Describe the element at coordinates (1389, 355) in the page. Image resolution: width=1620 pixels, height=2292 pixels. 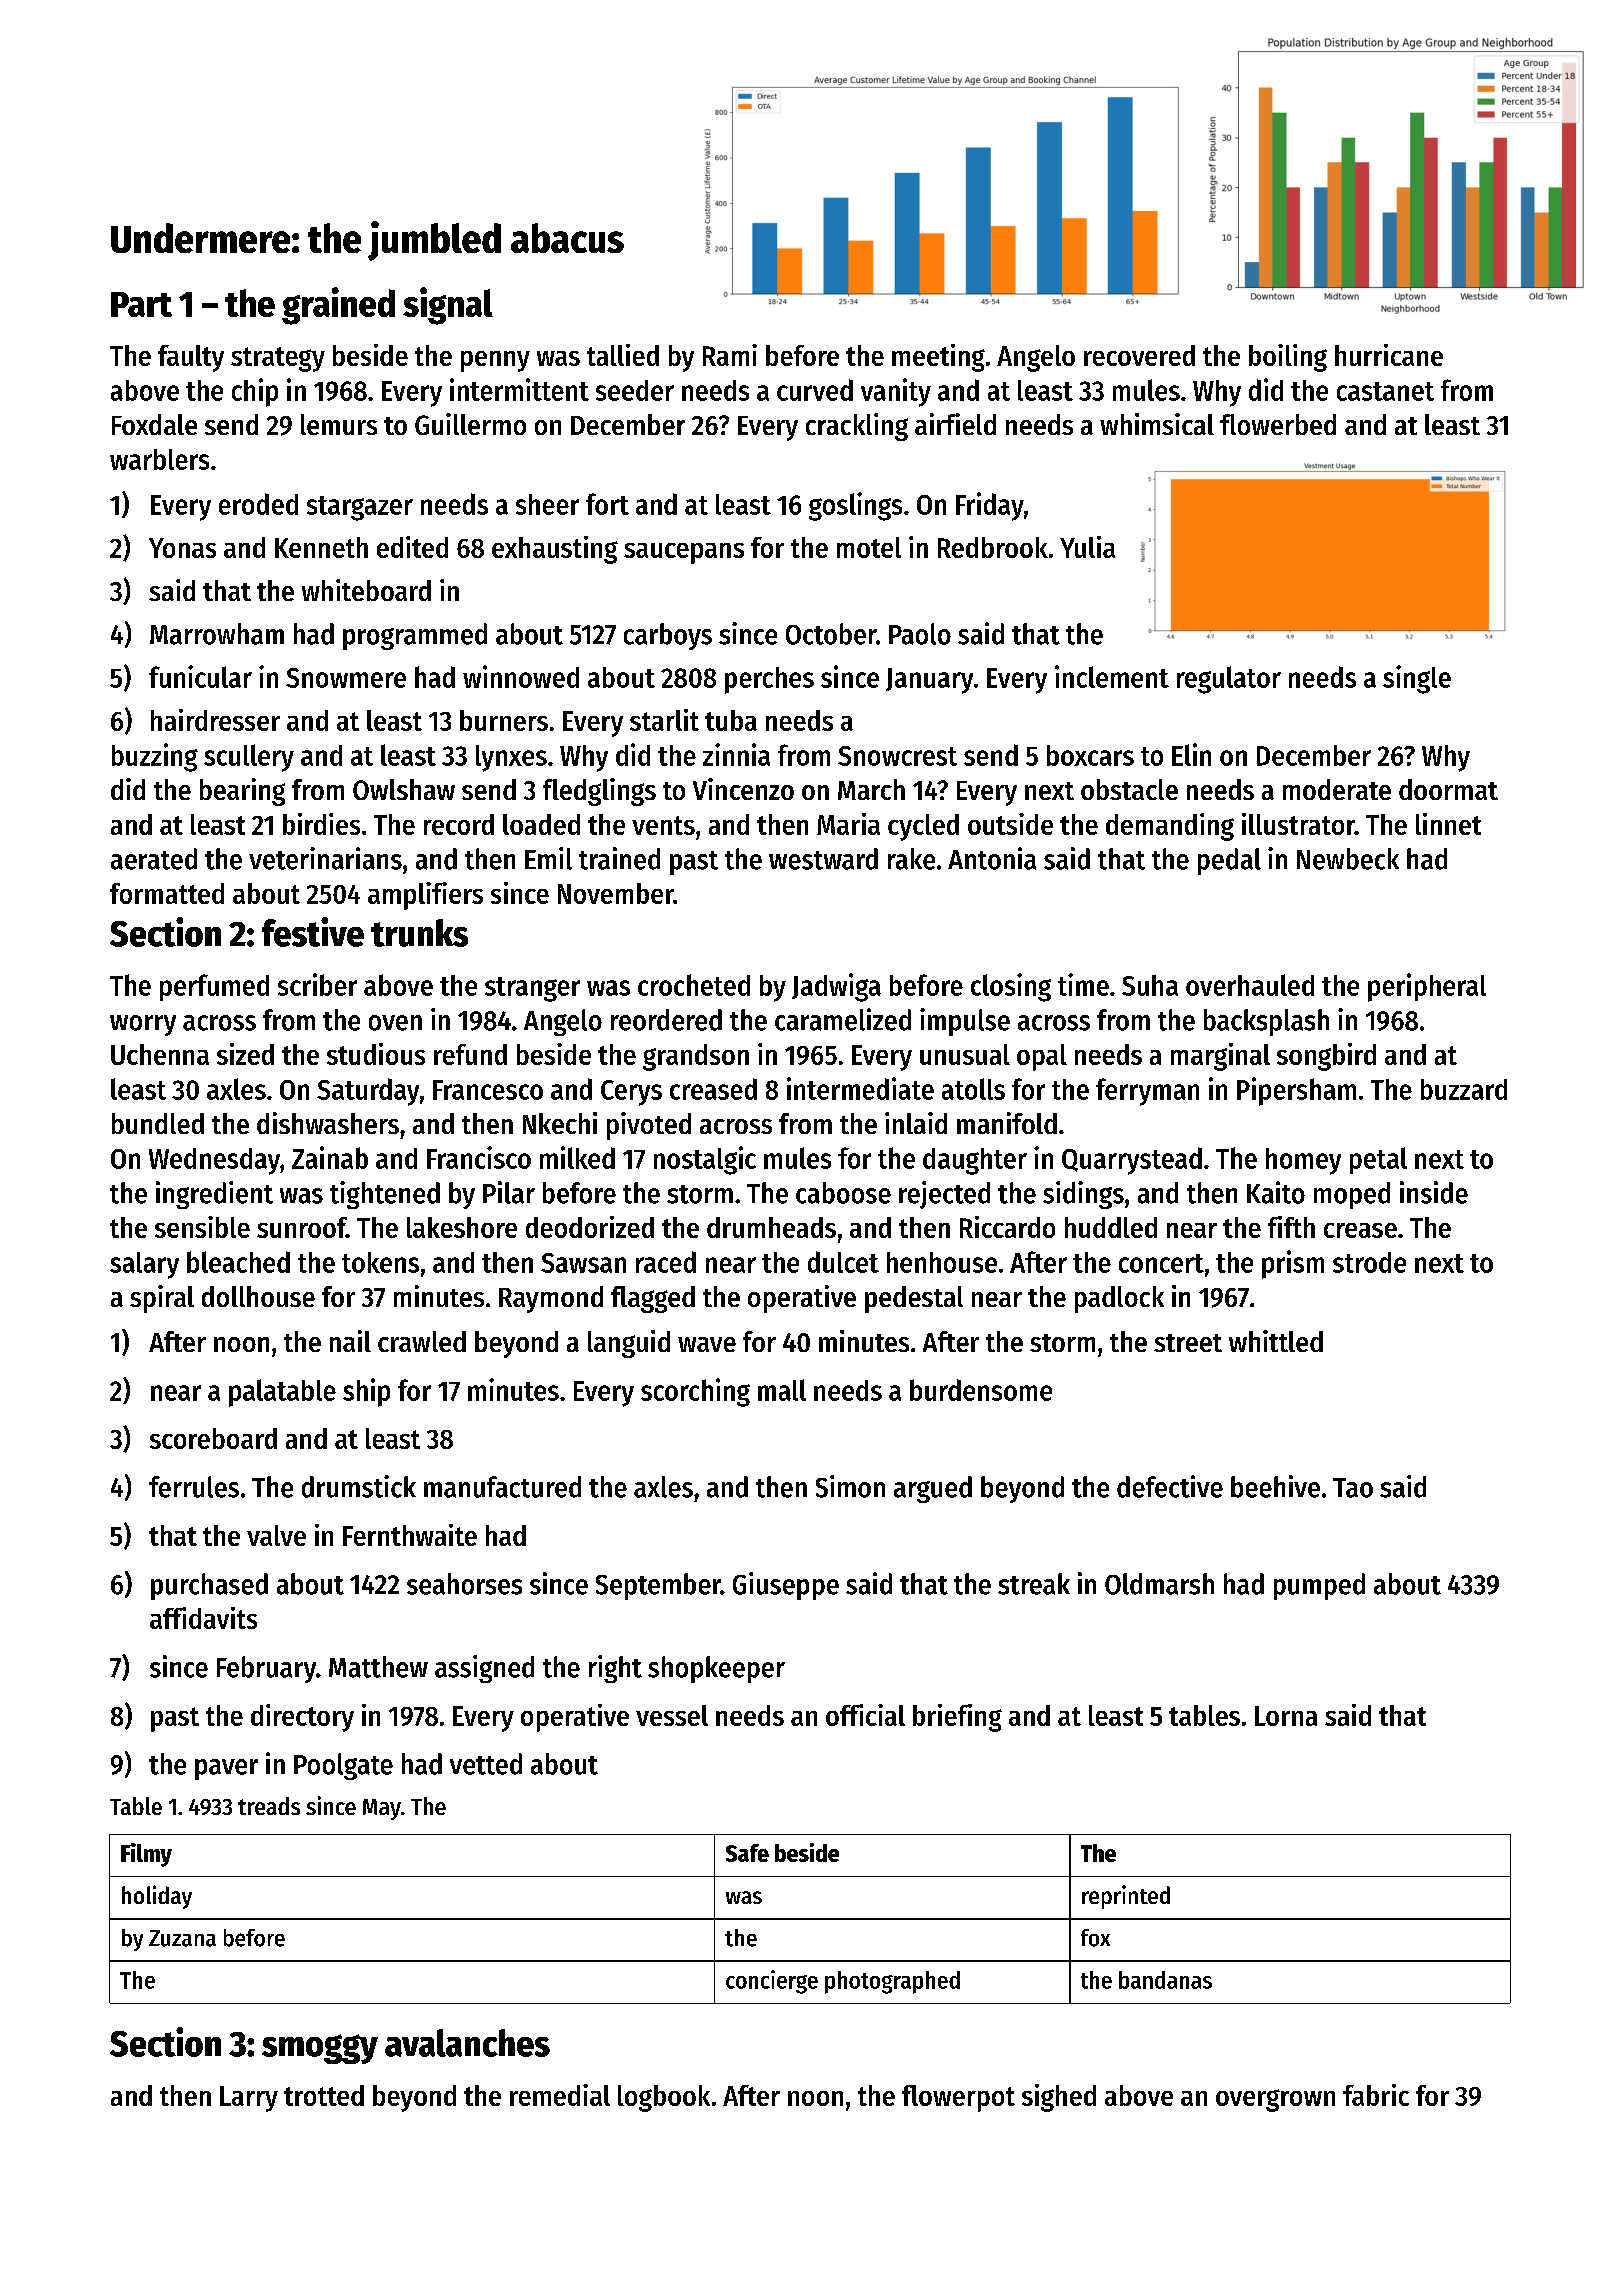
I see `hurricane` at that location.
